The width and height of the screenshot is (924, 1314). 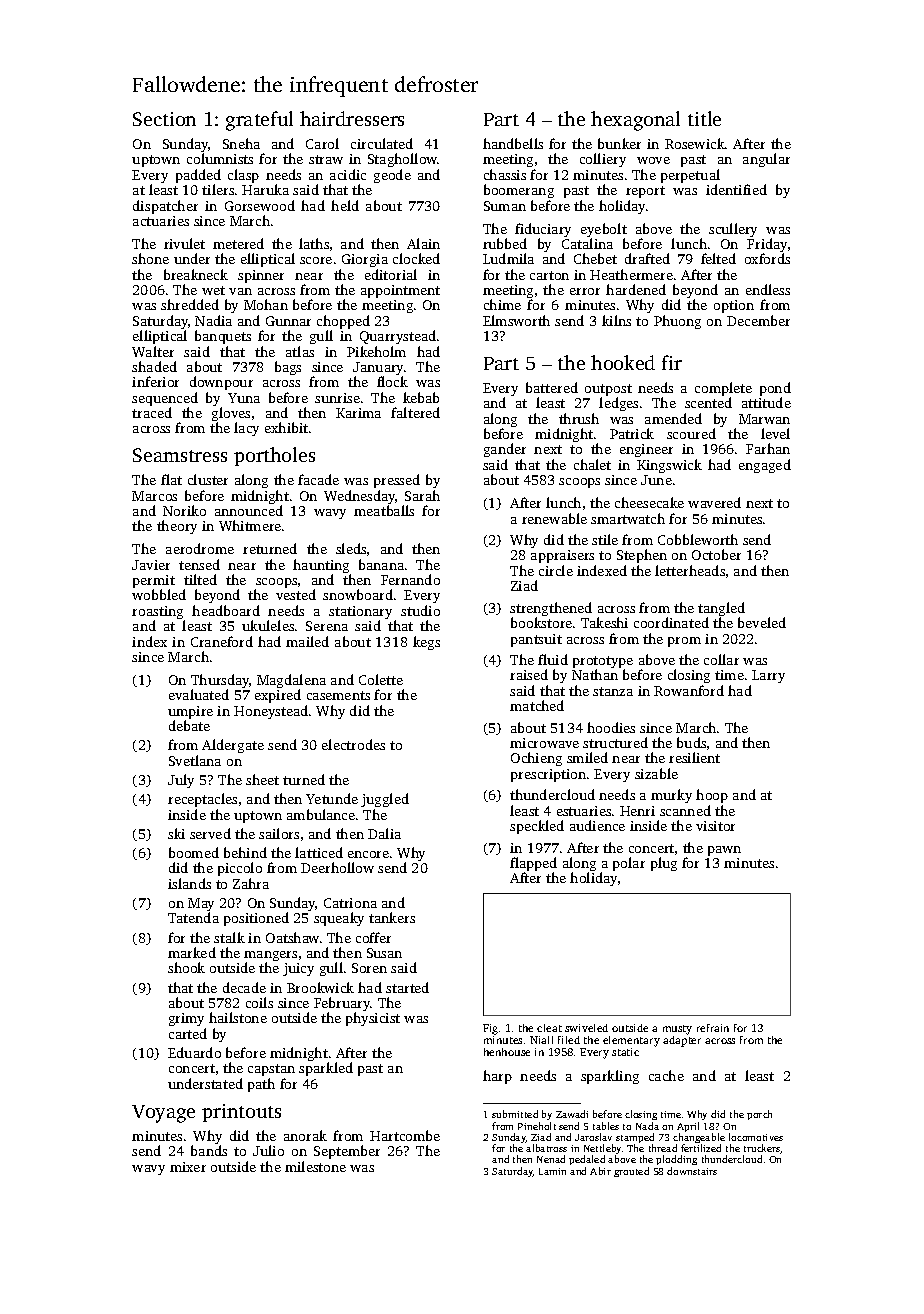 I want to click on raised, so click(x=529, y=674).
